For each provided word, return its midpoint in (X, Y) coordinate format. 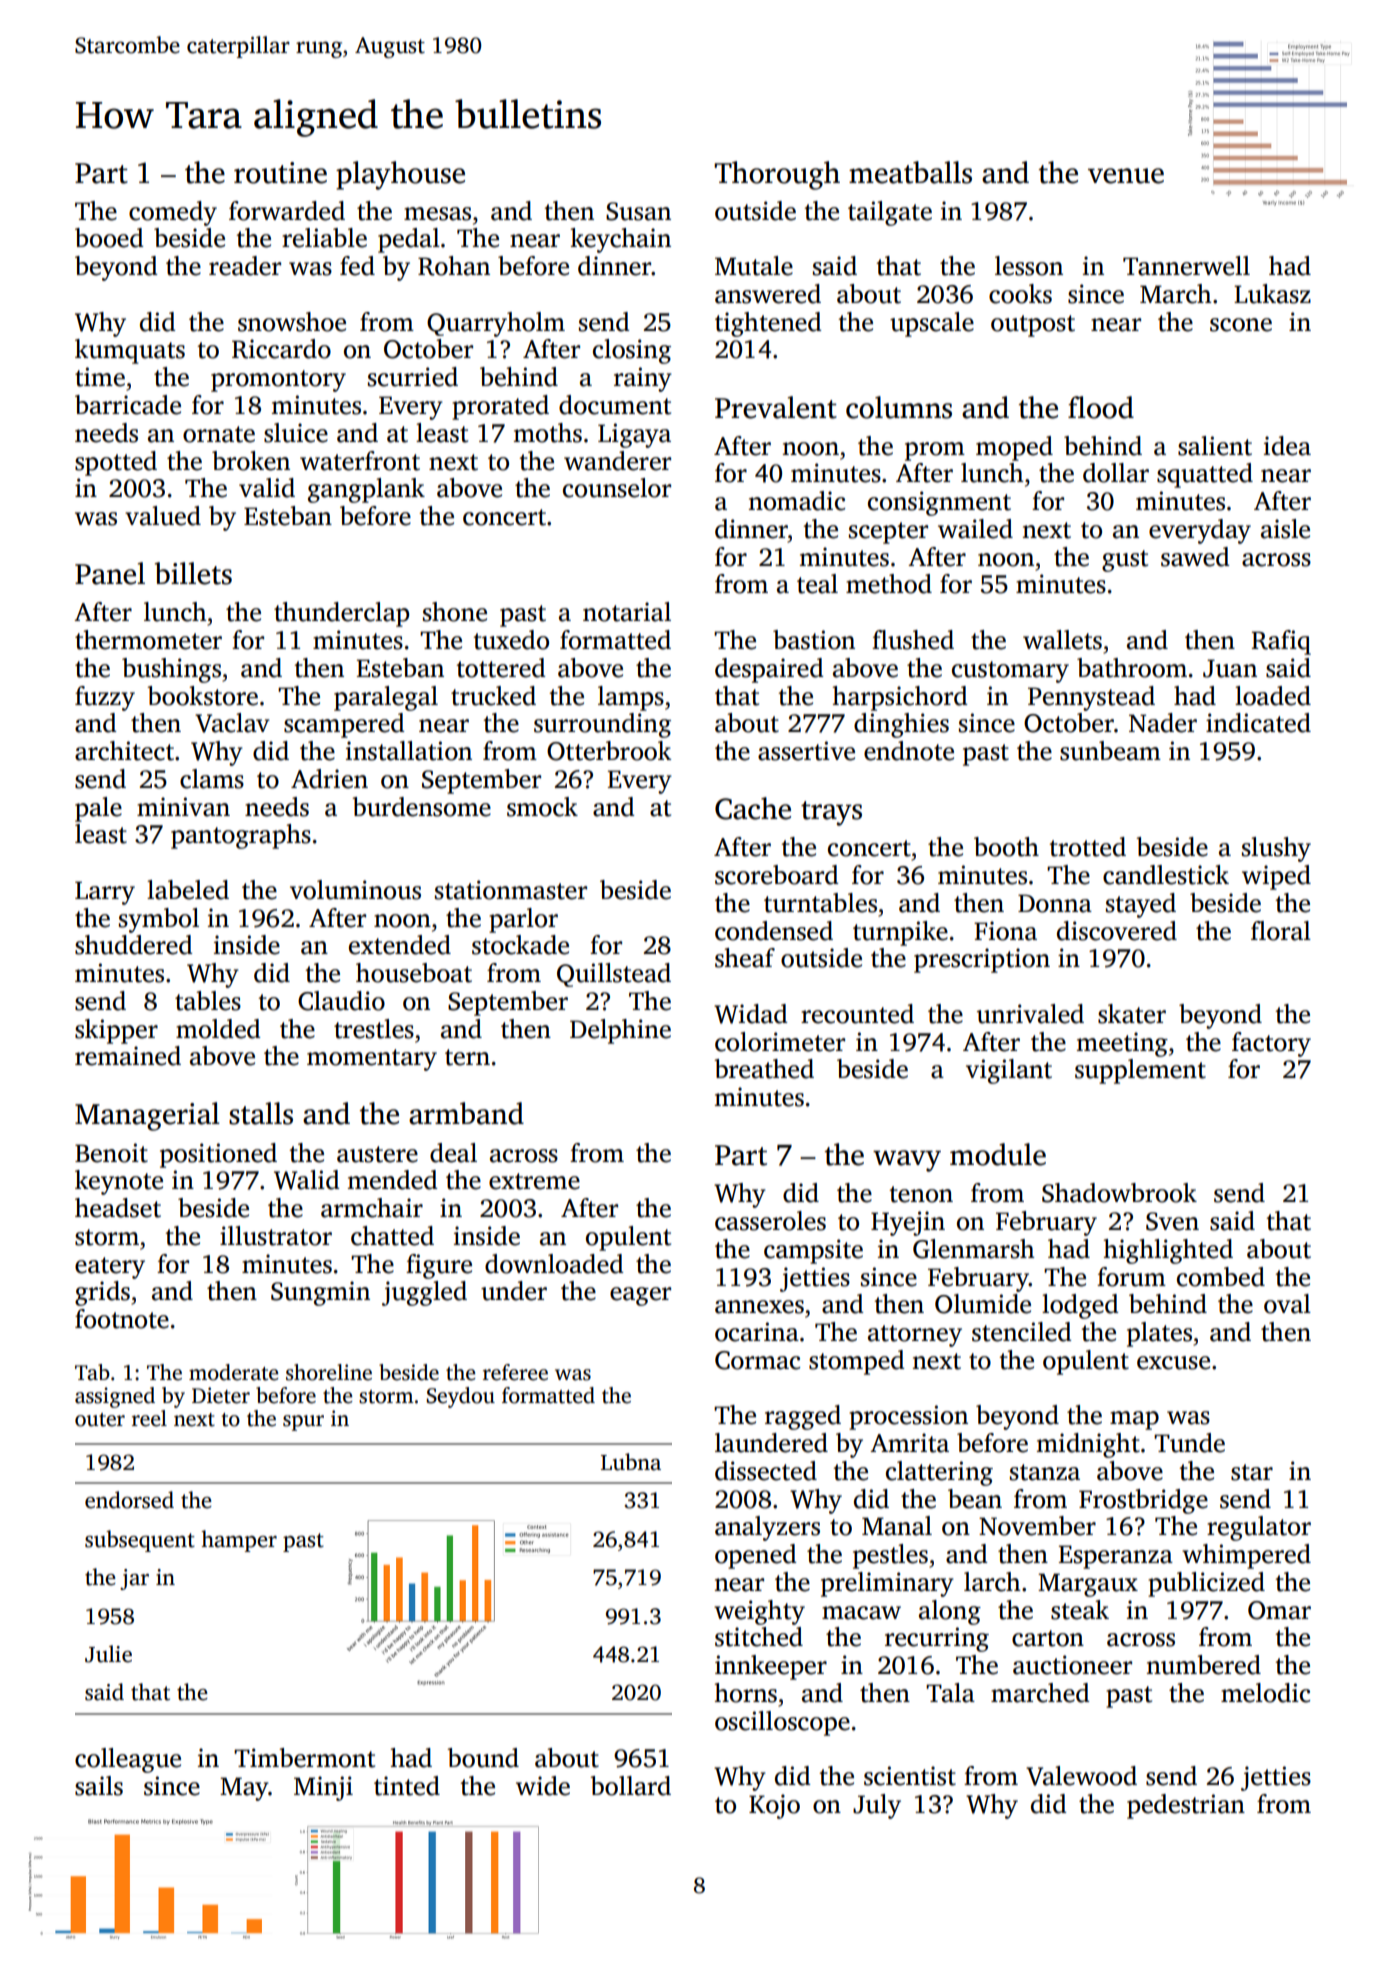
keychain (620, 240)
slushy (1276, 849)
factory (1271, 1044)
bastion (814, 640)
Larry (105, 893)
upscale (932, 324)
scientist (910, 1776)
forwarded (287, 211)
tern (467, 1057)
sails (99, 1786)
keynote (119, 1182)
